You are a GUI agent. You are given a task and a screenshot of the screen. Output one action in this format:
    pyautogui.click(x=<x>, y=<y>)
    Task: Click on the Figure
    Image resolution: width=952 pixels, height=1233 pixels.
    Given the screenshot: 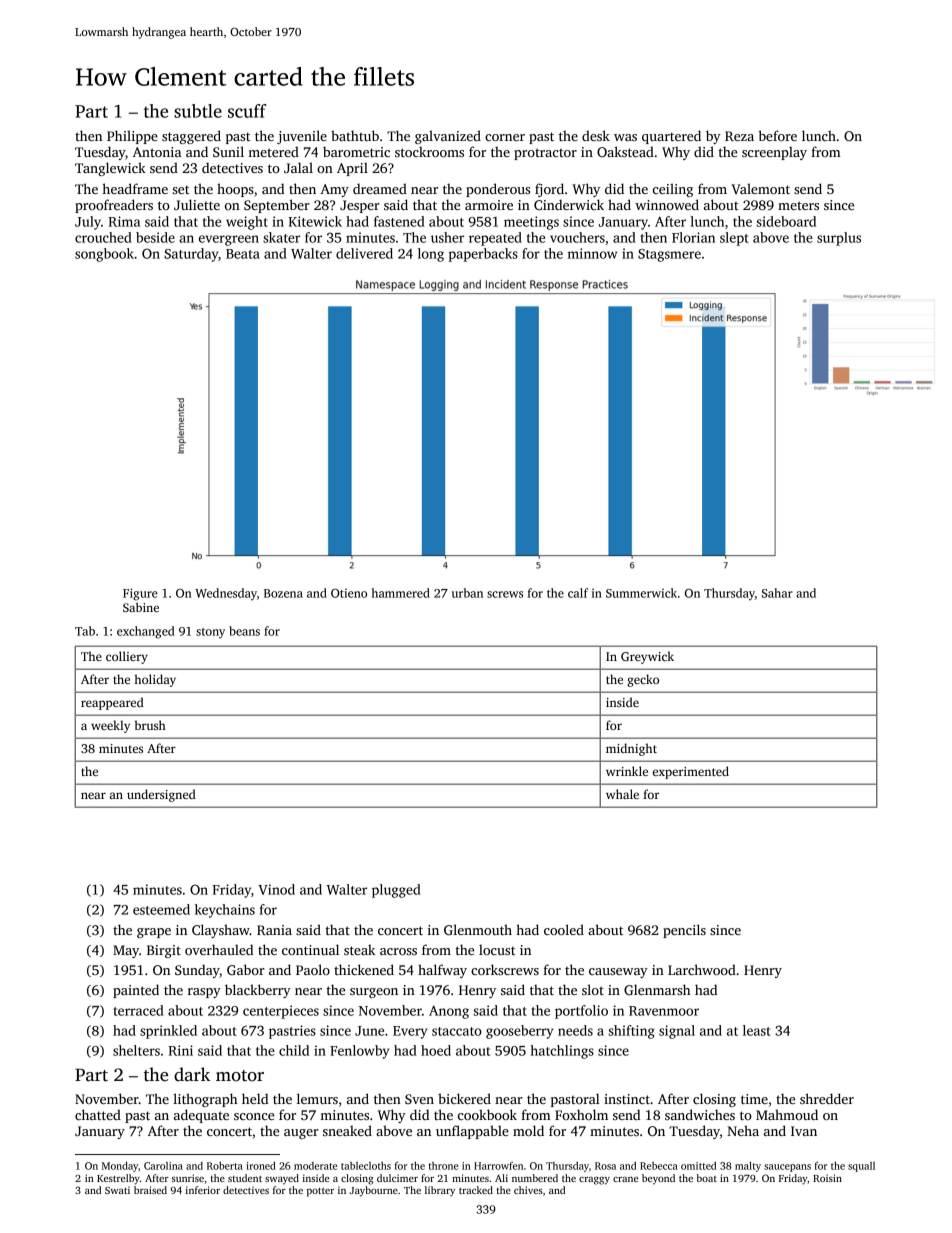 What is the action you would take?
    pyautogui.click(x=140, y=594)
